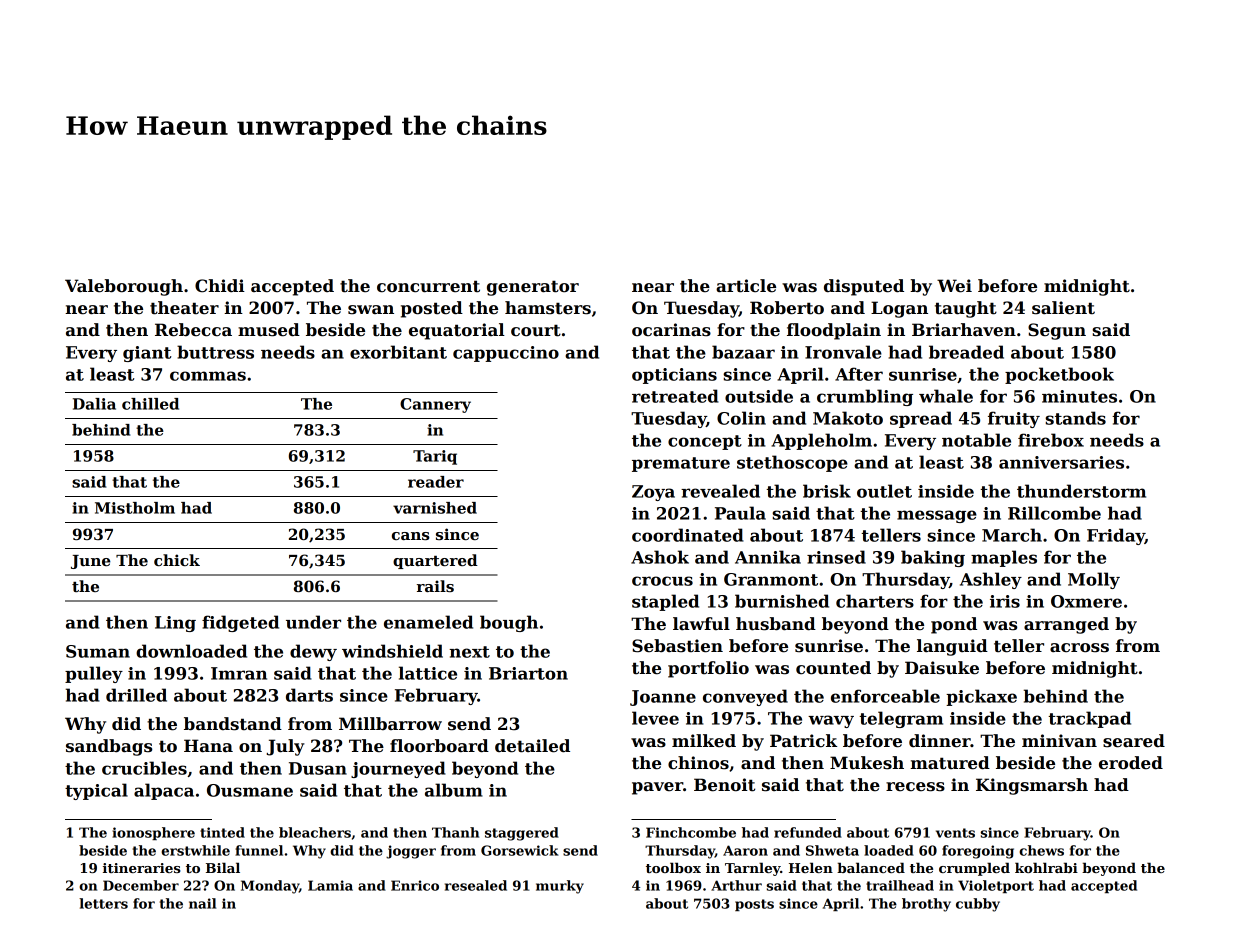 The width and height of the screenshot is (1233, 952). What do you see at coordinates (1046, 867) in the screenshot?
I see `kohlrabi` at bounding box center [1046, 867].
